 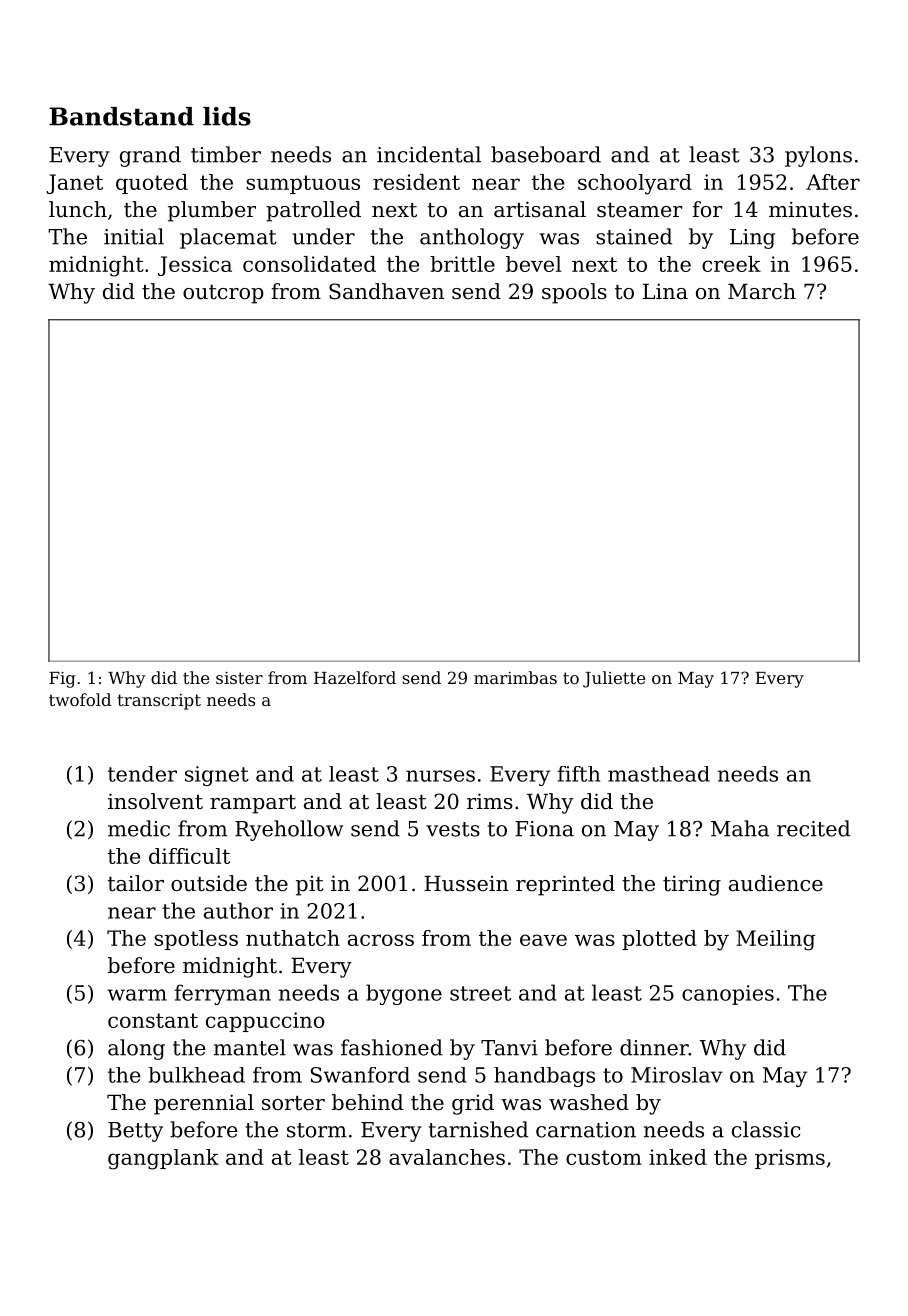 I want to click on incidental, so click(x=429, y=154).
